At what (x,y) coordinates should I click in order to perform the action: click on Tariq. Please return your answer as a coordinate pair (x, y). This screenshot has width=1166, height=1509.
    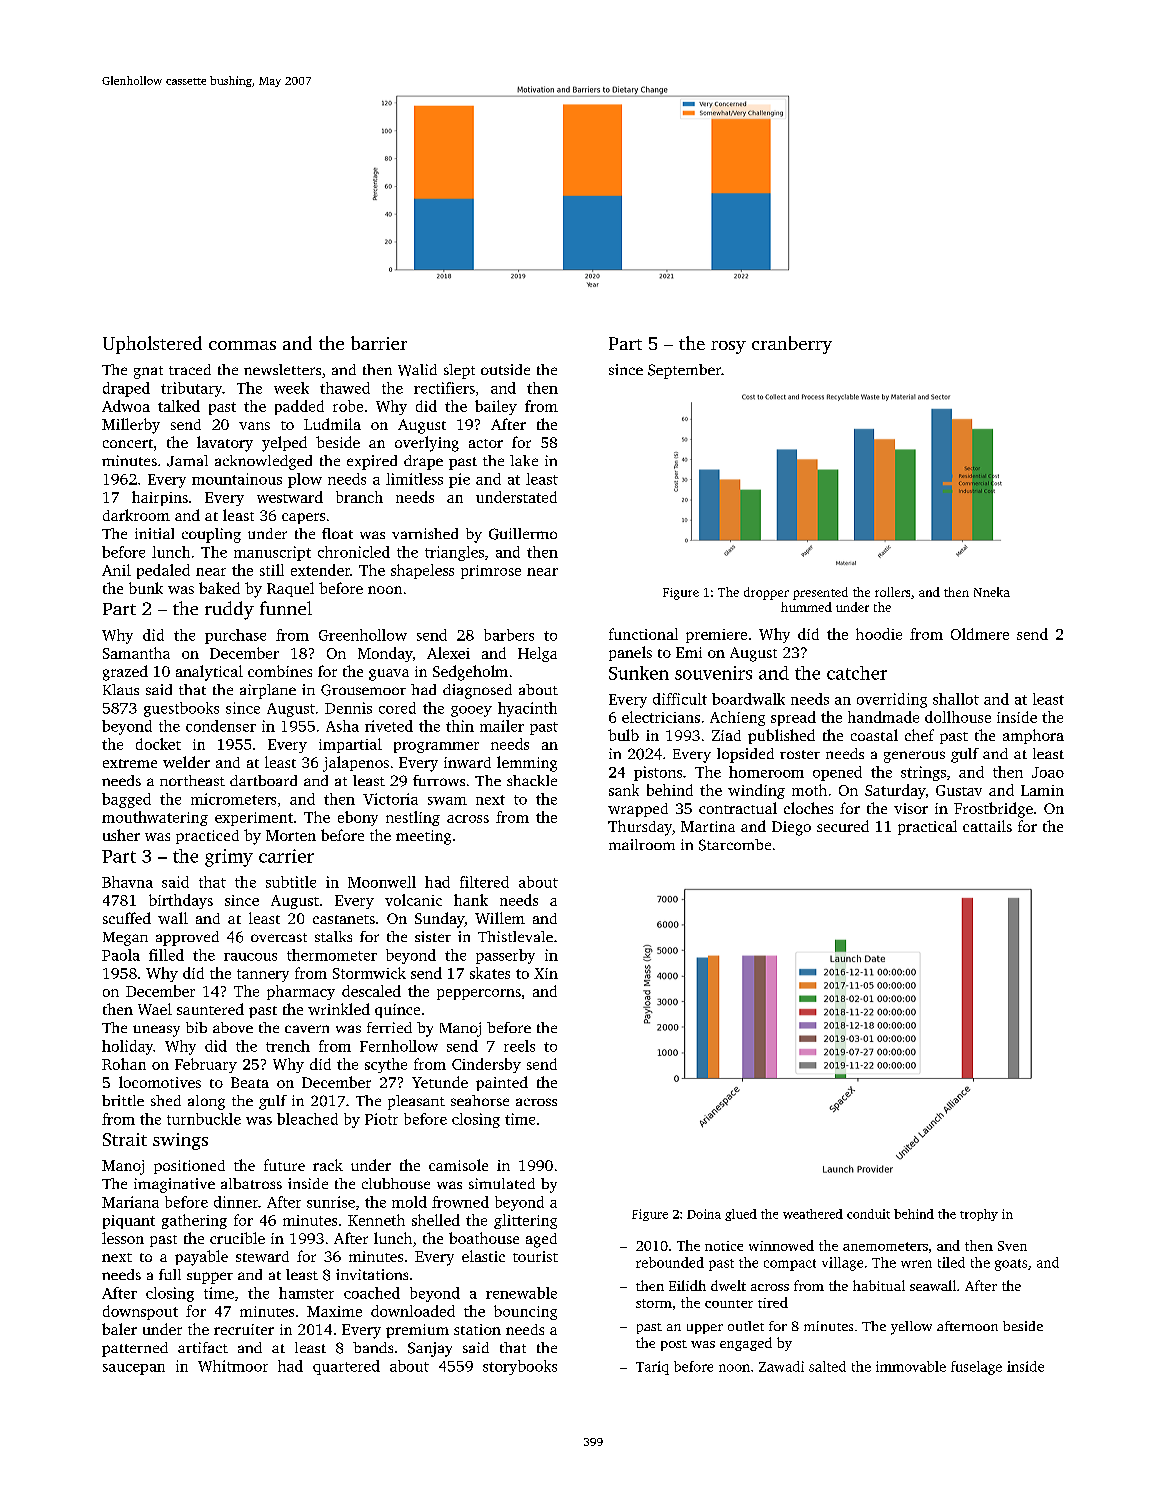
    Looking at the image, I should click on (652, 1368).
